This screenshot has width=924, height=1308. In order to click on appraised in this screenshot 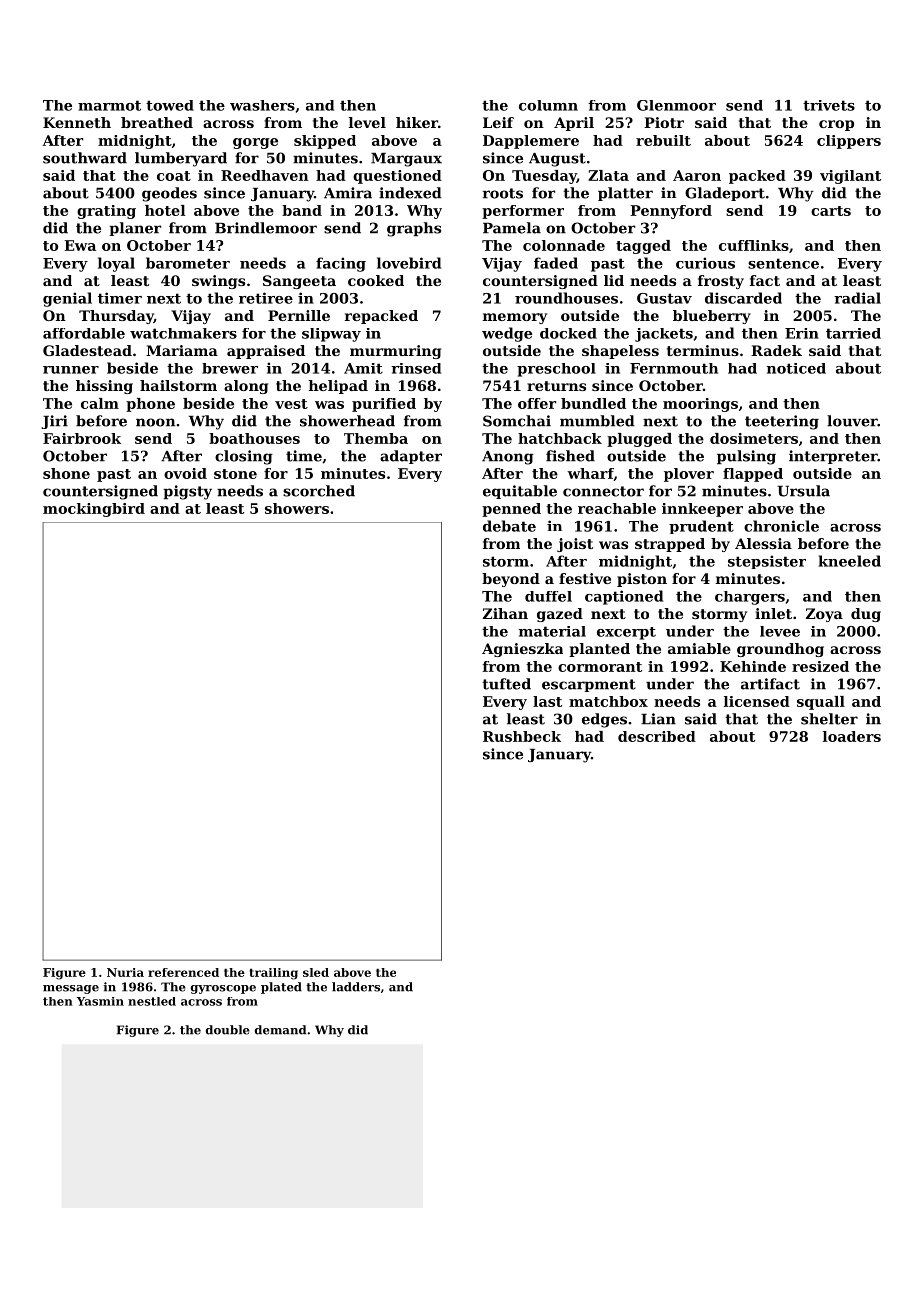, I will do `click(266, 352)`.
